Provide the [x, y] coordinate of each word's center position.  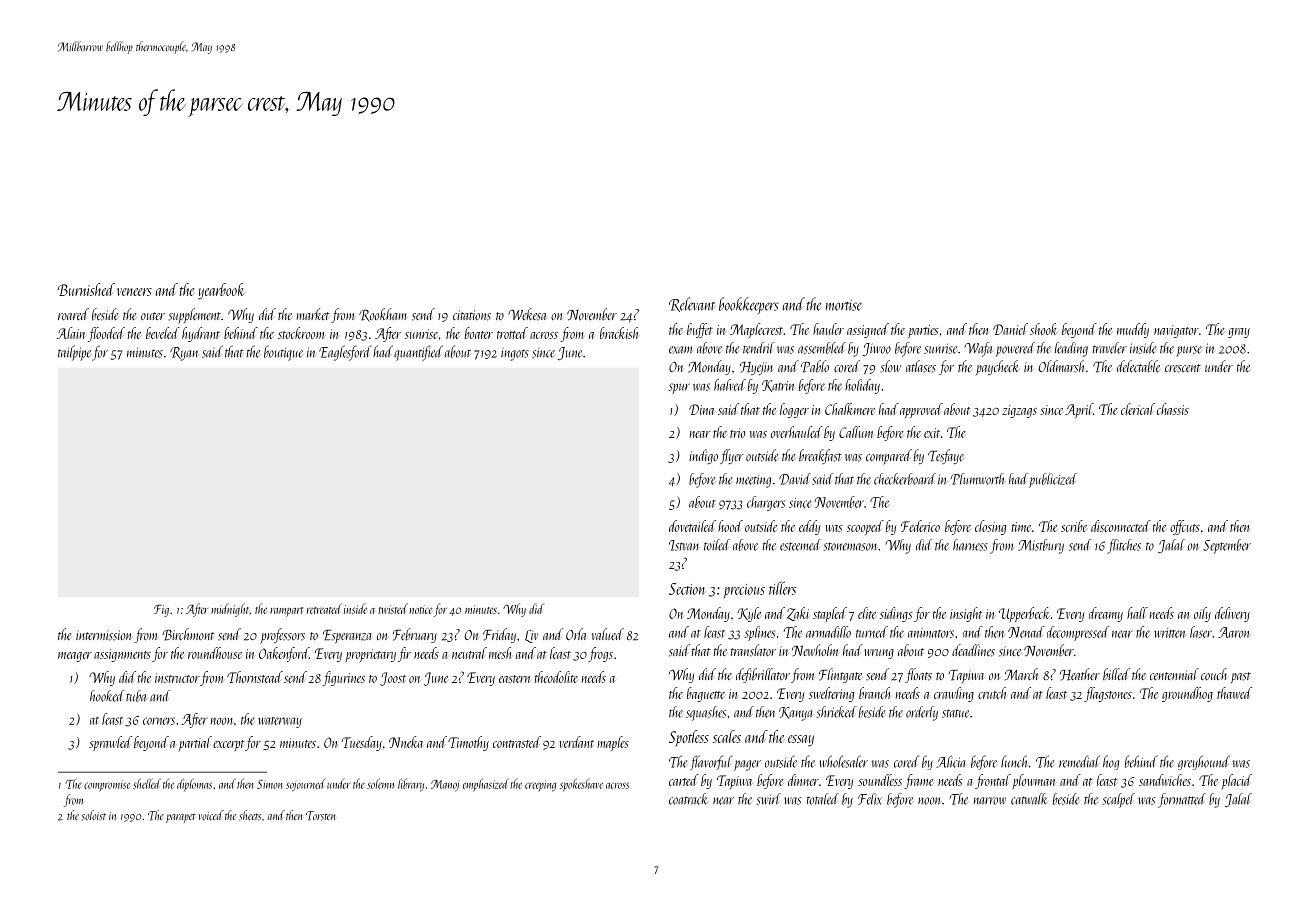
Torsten [320, 816]
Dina [702, 409]
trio [738, 433]
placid [1237, 781]
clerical [1138, 409]
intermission [104, 635]
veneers [134, 292]
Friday [499, 635]
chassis [1173, 409]
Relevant [692, 304]
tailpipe [74, 353]
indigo [703, 456]
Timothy [468, 743]
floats [918, 675]
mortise [844, 305]
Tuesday [362, 743]
